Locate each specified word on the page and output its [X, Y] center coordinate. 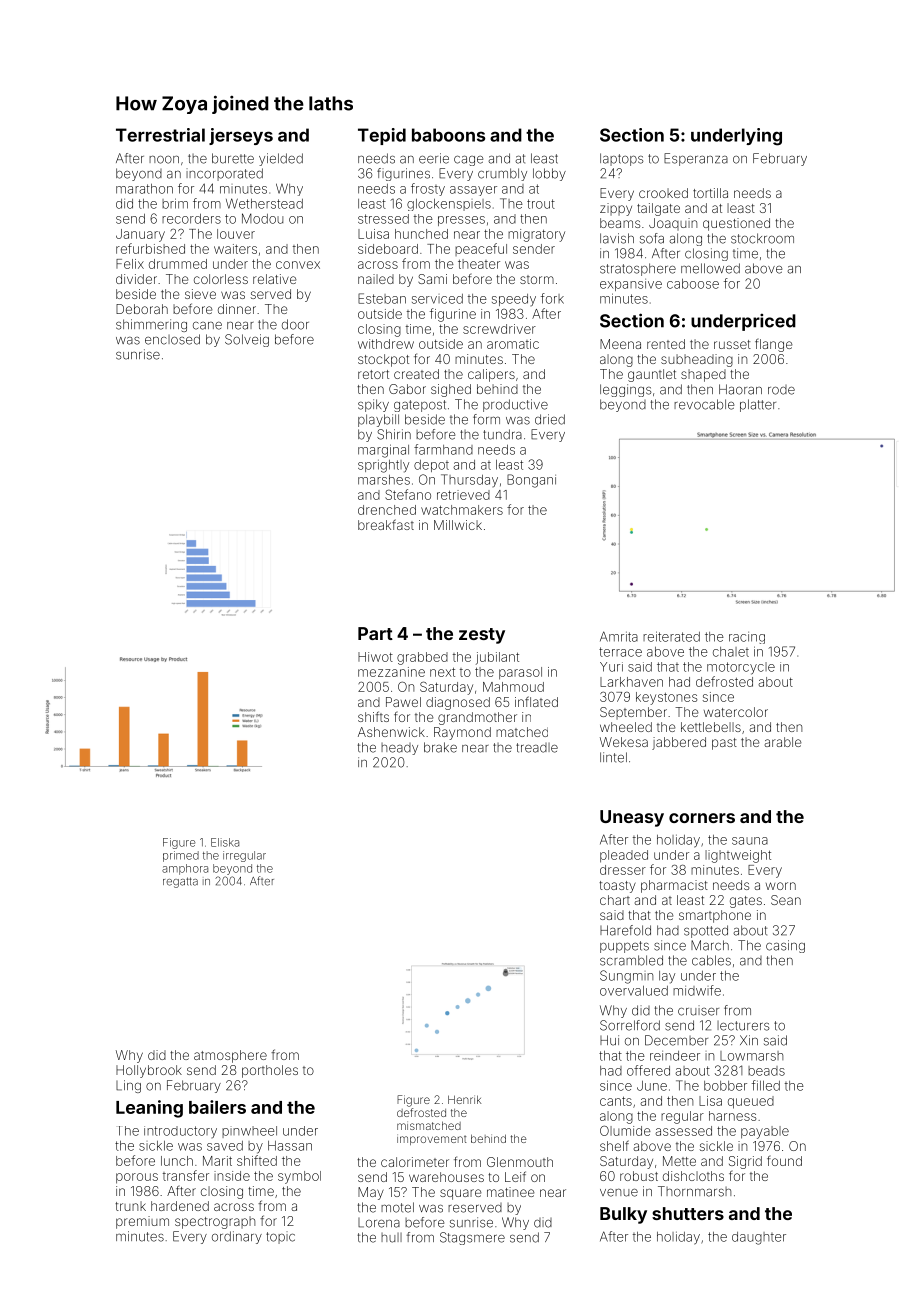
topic [280, 1237]
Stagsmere [472, 1238]
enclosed [172, 339]
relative [275, 279]
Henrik [464, 1099]
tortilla [710, 193]
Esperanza [696, 159]
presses [461, 221]
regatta [180, 882]
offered [648, 1070]
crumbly [502, 174]
